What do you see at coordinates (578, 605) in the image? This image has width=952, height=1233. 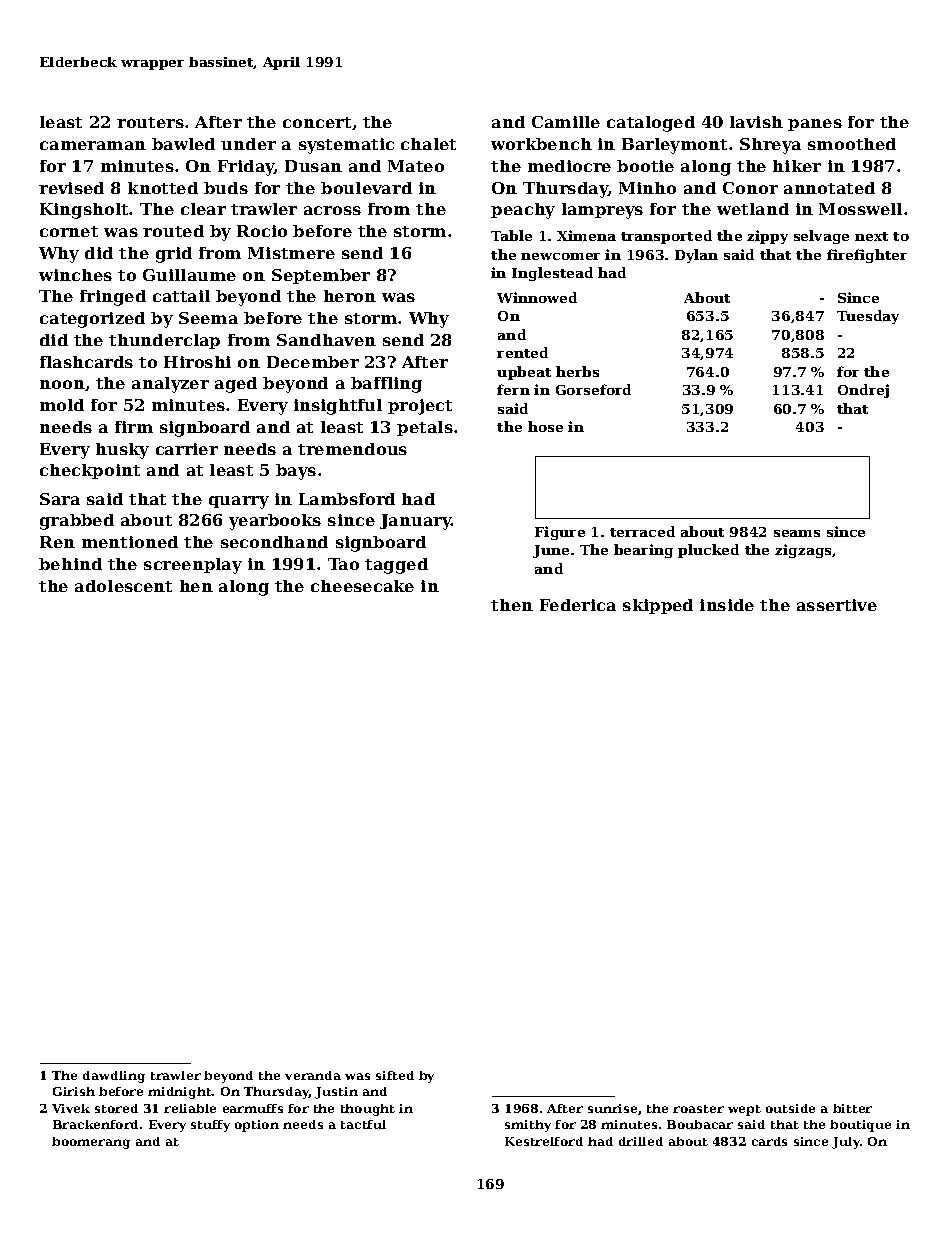 I see `Federica` at bounding box center [578, 605].
